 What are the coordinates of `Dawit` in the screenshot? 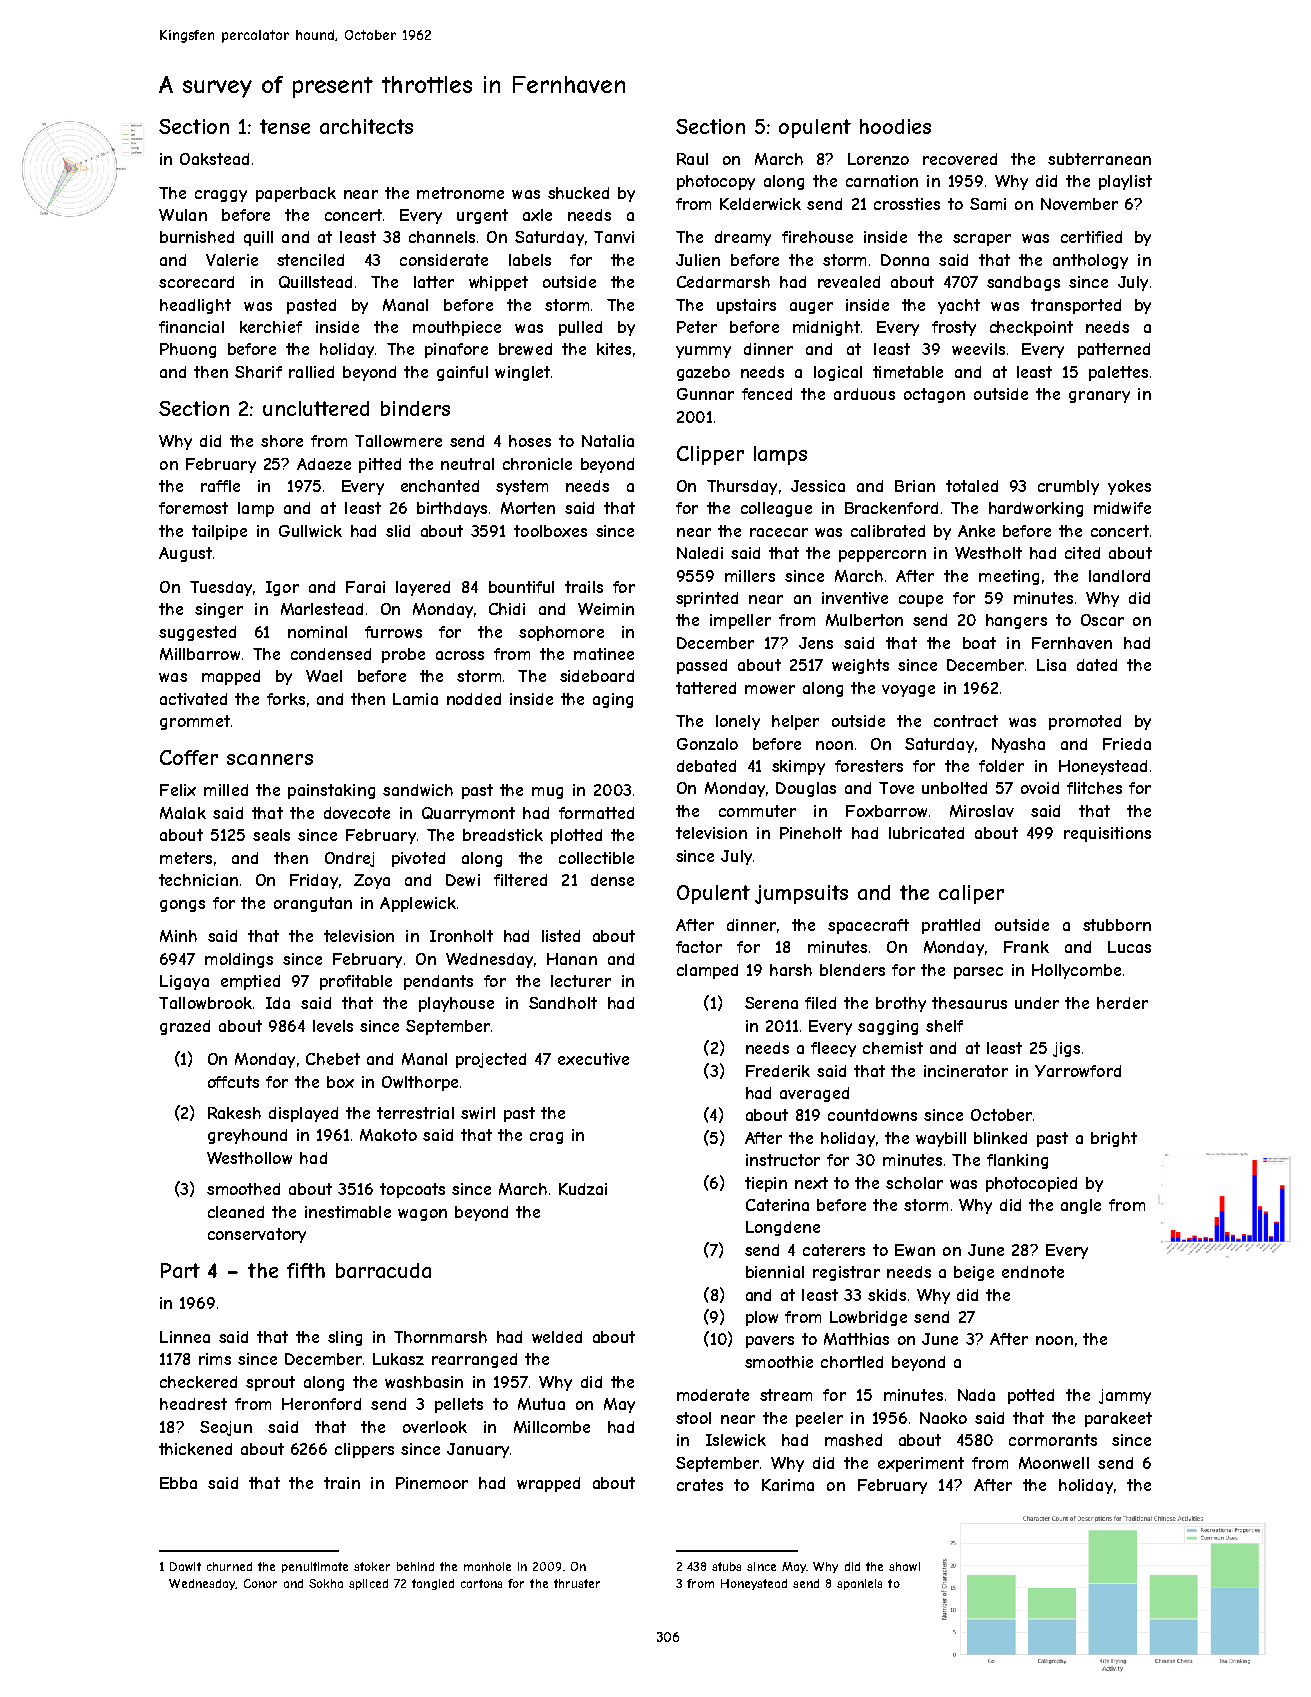 It's located at (185, 1566).
